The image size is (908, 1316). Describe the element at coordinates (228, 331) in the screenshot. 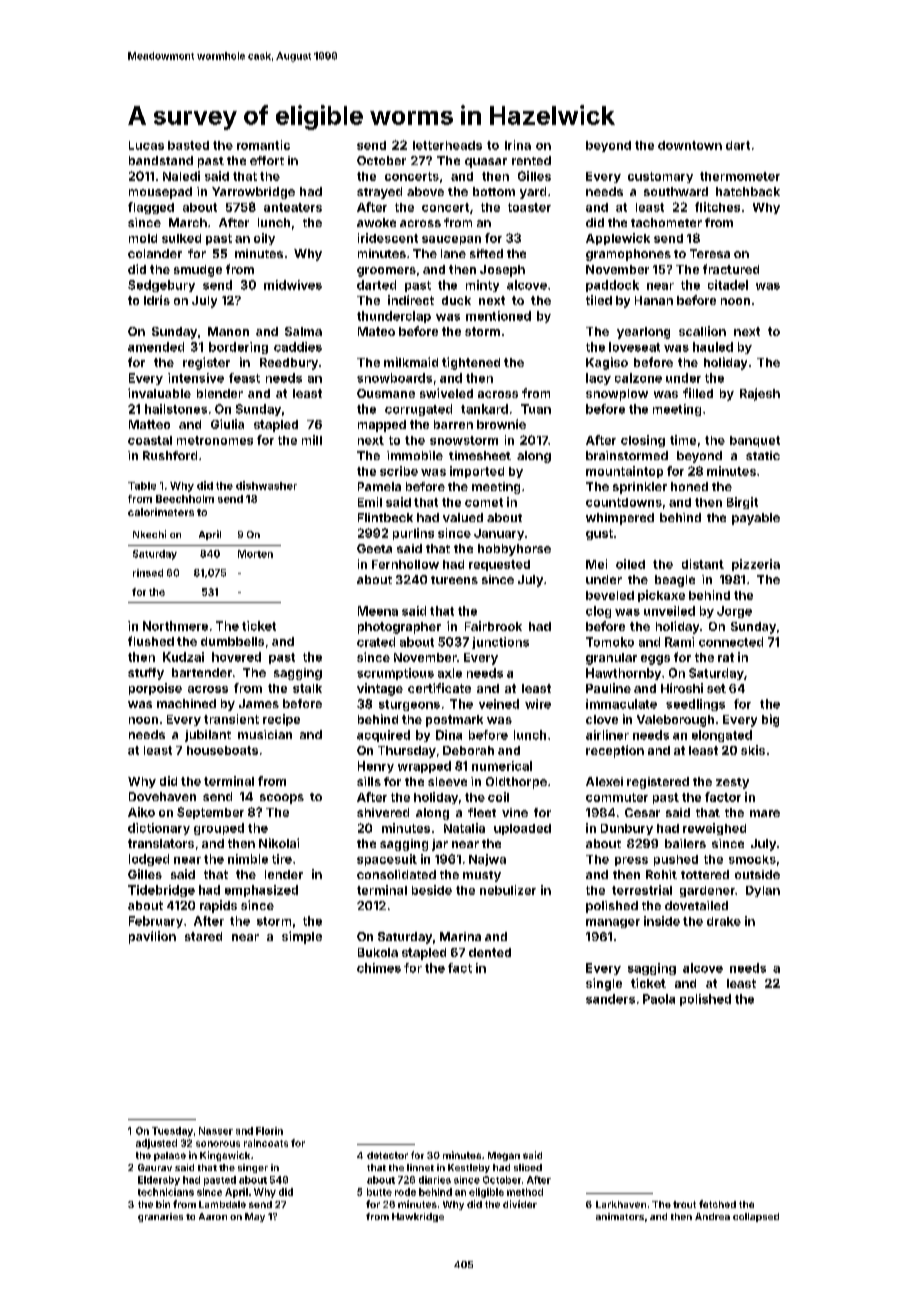

I see `Manon` at that location.
